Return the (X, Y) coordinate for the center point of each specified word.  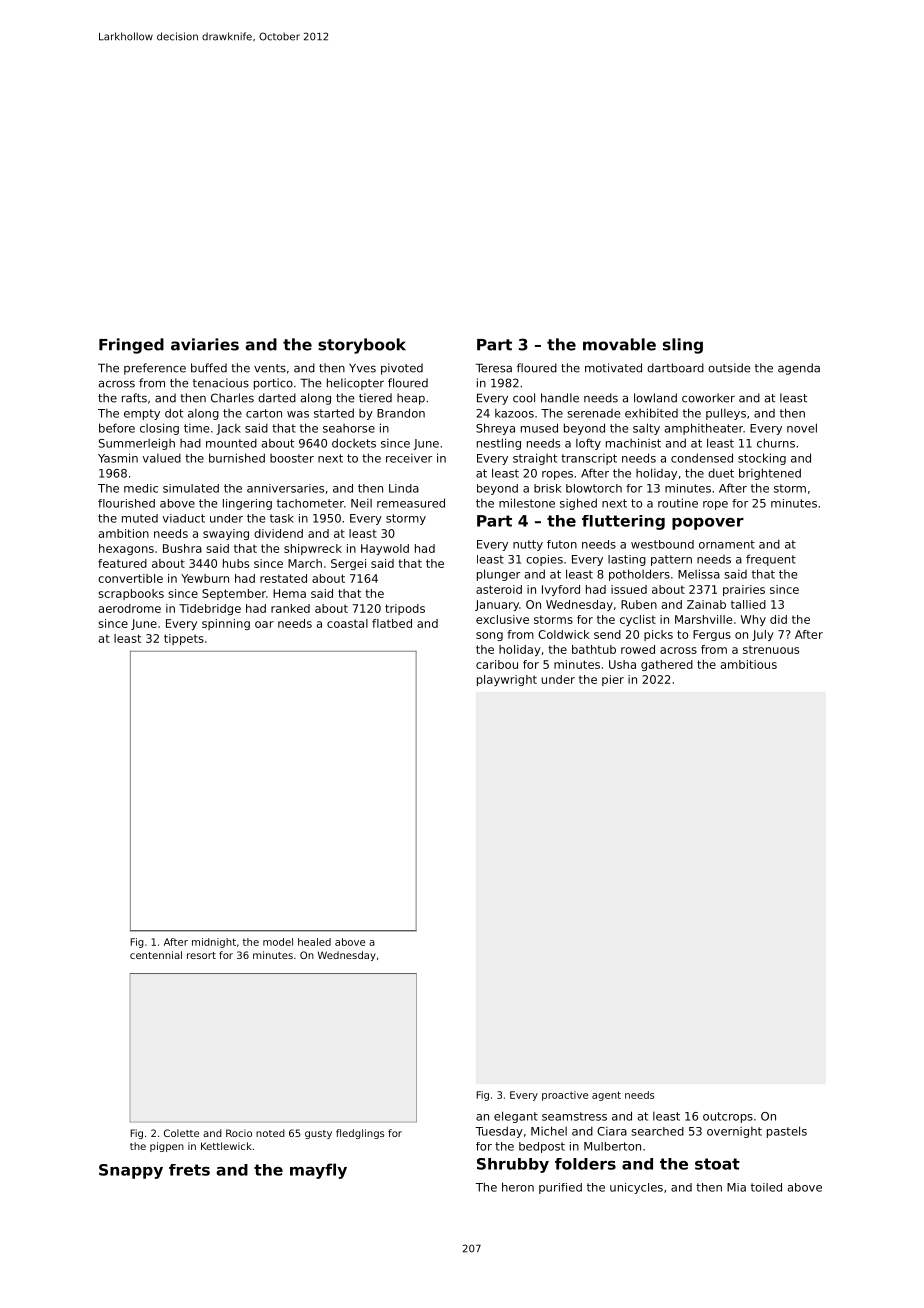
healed (314, 942)
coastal (347, 623)
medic (141, 488)
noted (270, 1133)
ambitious (749, 664)
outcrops (728, 1117)
